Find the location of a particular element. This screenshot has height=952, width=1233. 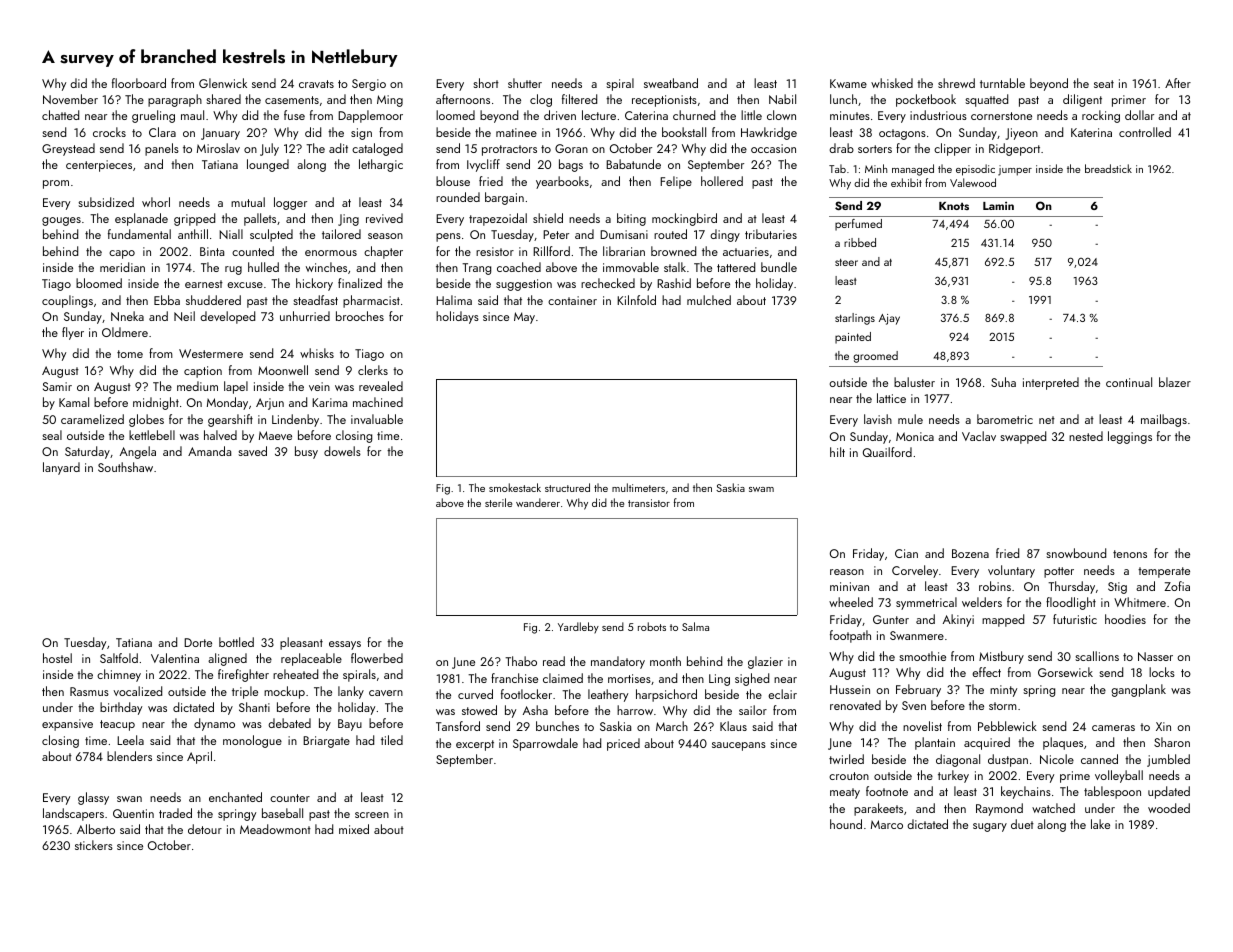

meaty is located at coordinates (845, 793).
